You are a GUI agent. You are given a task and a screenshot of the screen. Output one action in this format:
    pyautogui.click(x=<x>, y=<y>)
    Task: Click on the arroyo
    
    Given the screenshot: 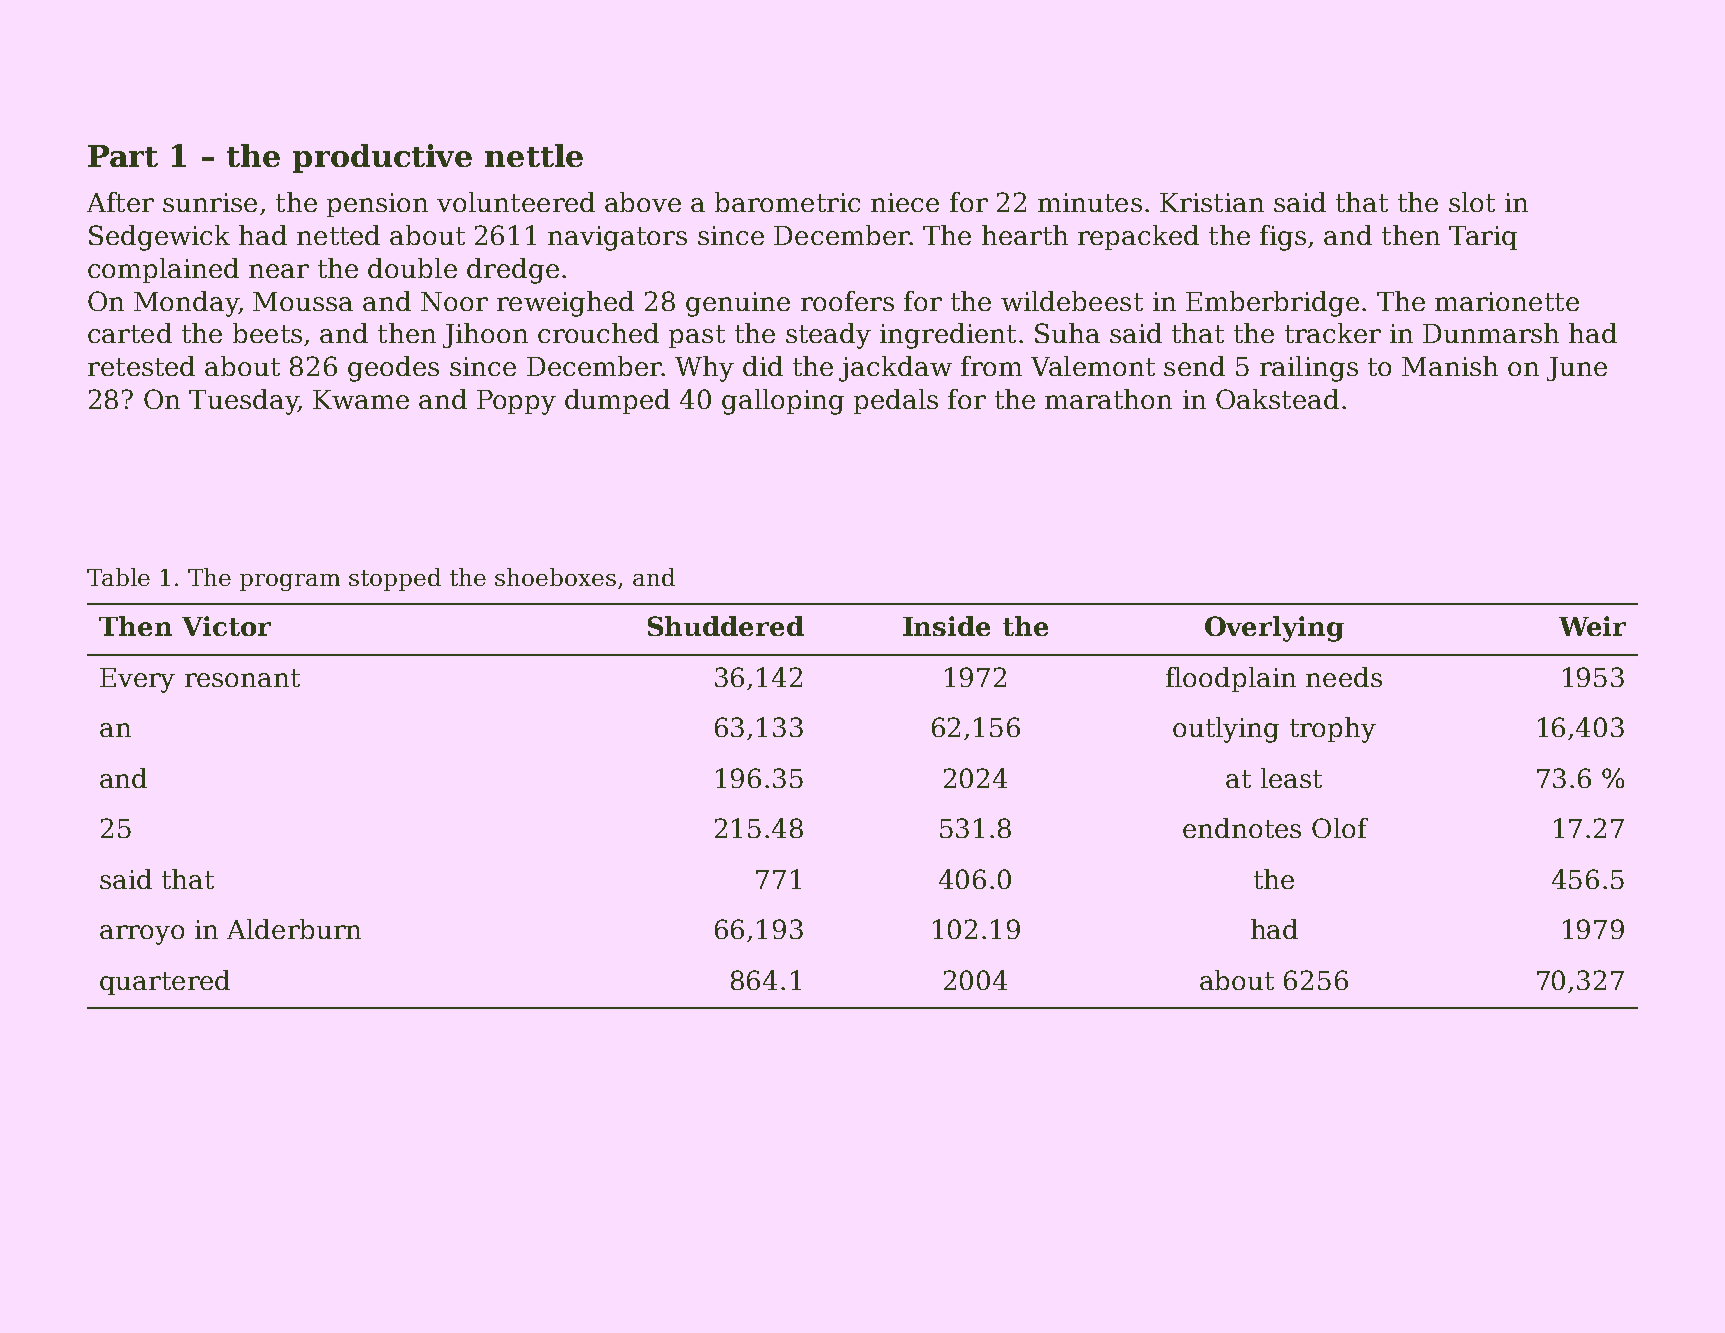 What is the action you would take?
    pyautogui.click(x=142, y=935)
